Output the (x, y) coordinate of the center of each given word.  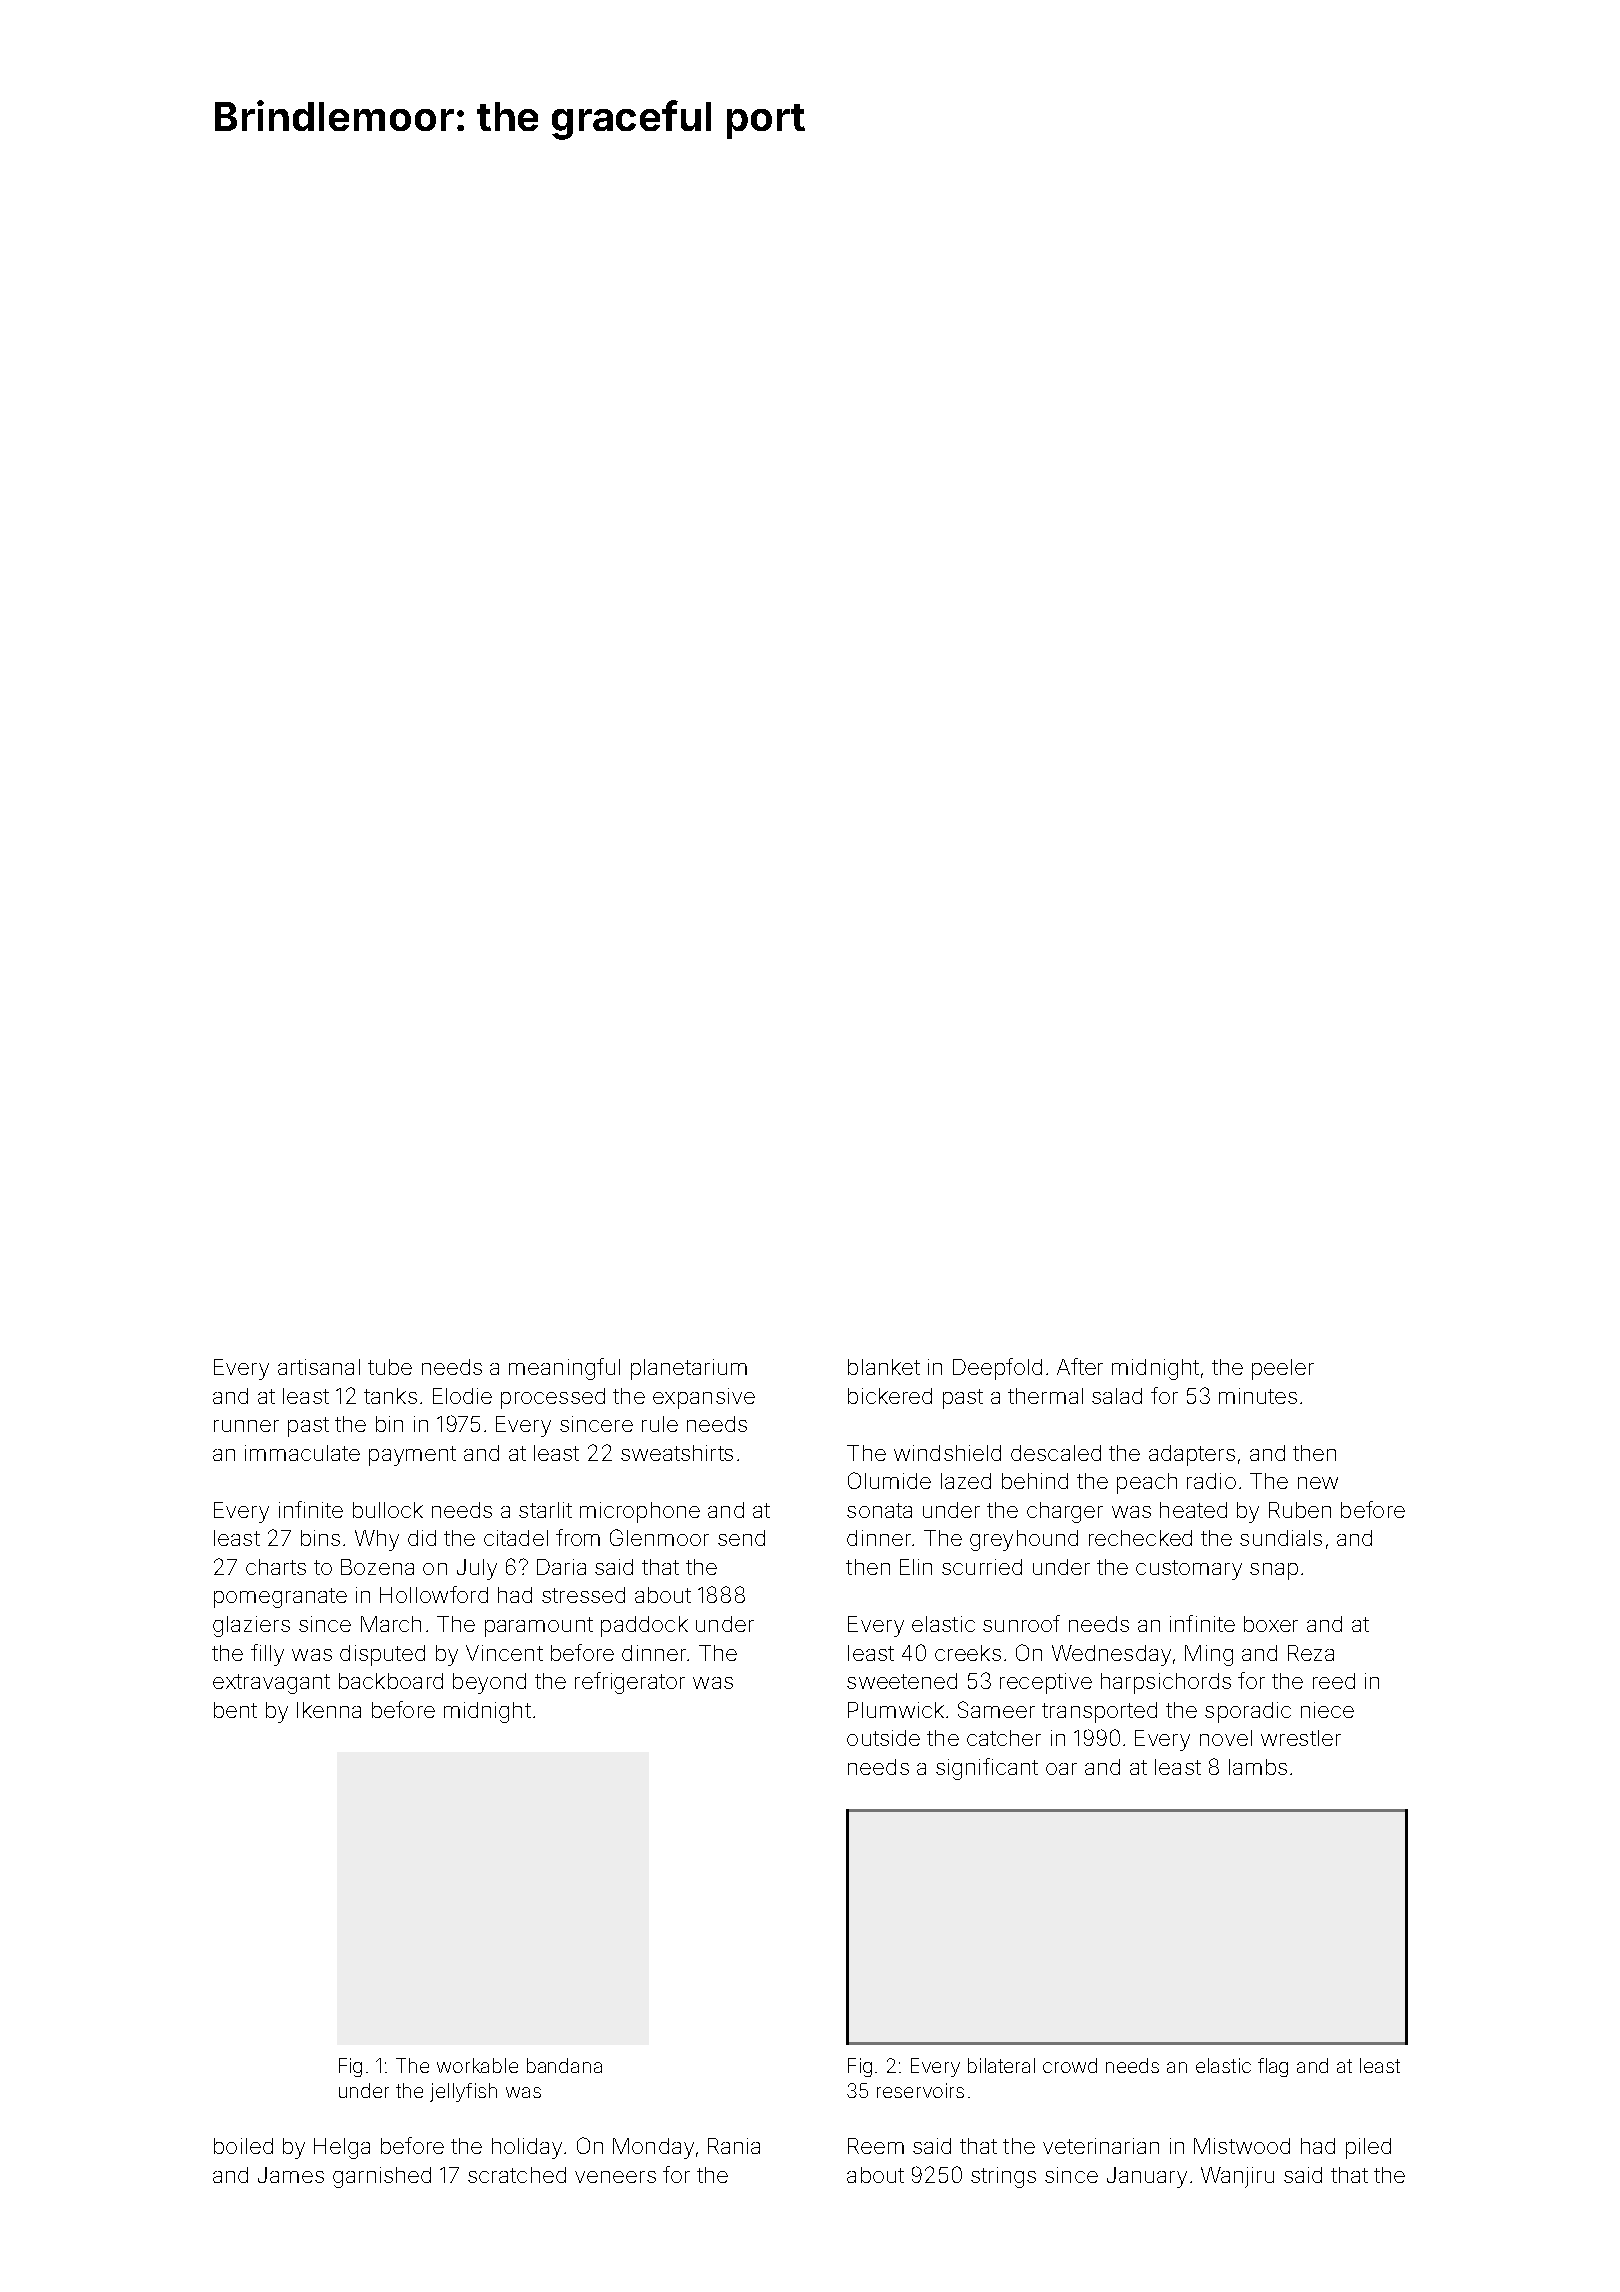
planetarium (689, 1369)
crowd (1070, 2065)
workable (477, 2065)
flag (1273, 2067)
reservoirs (920, 2090)
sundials (1281, 1538)
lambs (1258, 1767)
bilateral (1001, 2065)
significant (987, 1769)
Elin (916, 1567)
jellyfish (463, 2092)
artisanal (319, 1367)
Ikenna (329, 1710)
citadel (516, 1538)
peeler (1283, 1369)
